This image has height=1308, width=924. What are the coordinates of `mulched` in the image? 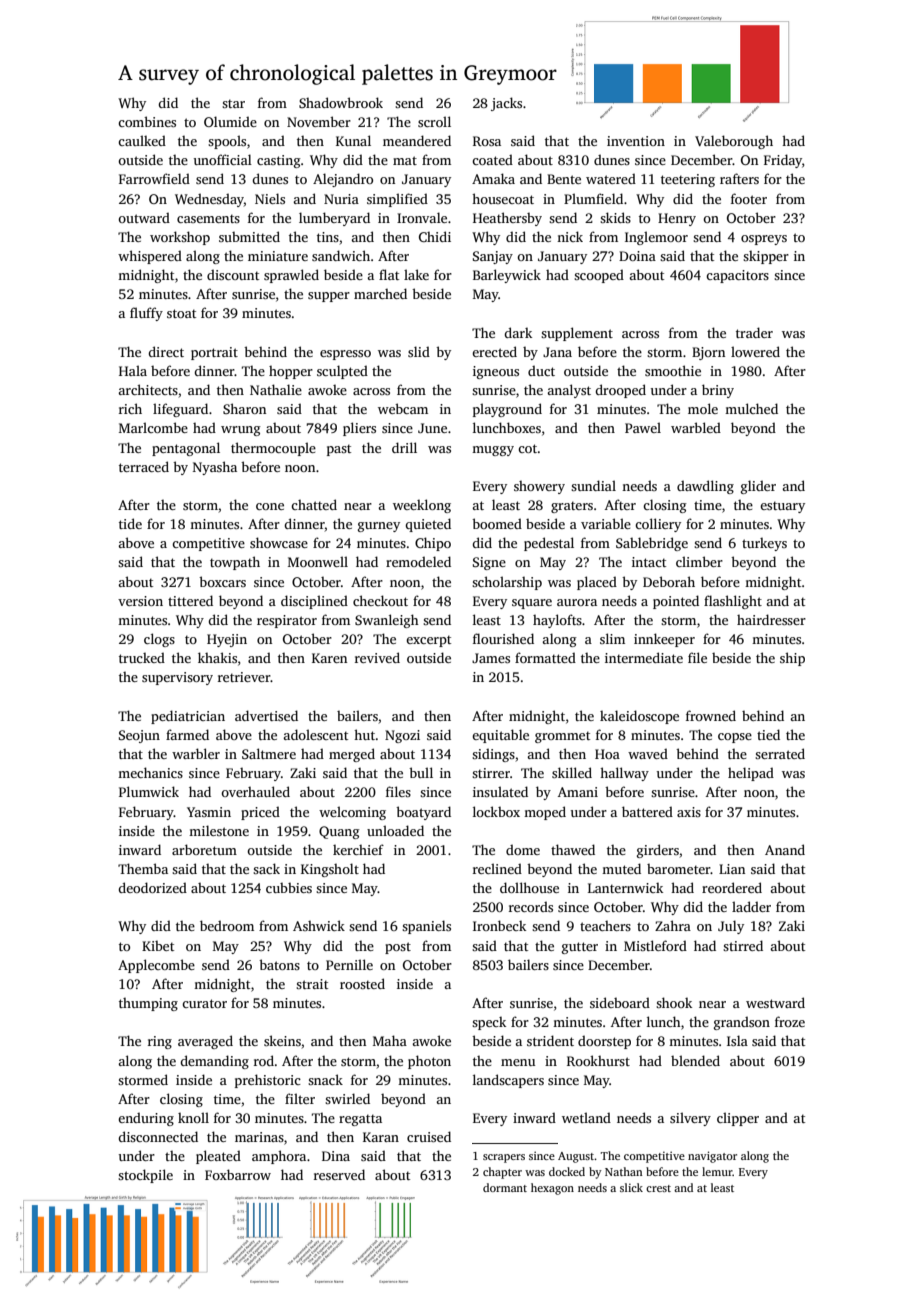 It's located at (751, 408).
